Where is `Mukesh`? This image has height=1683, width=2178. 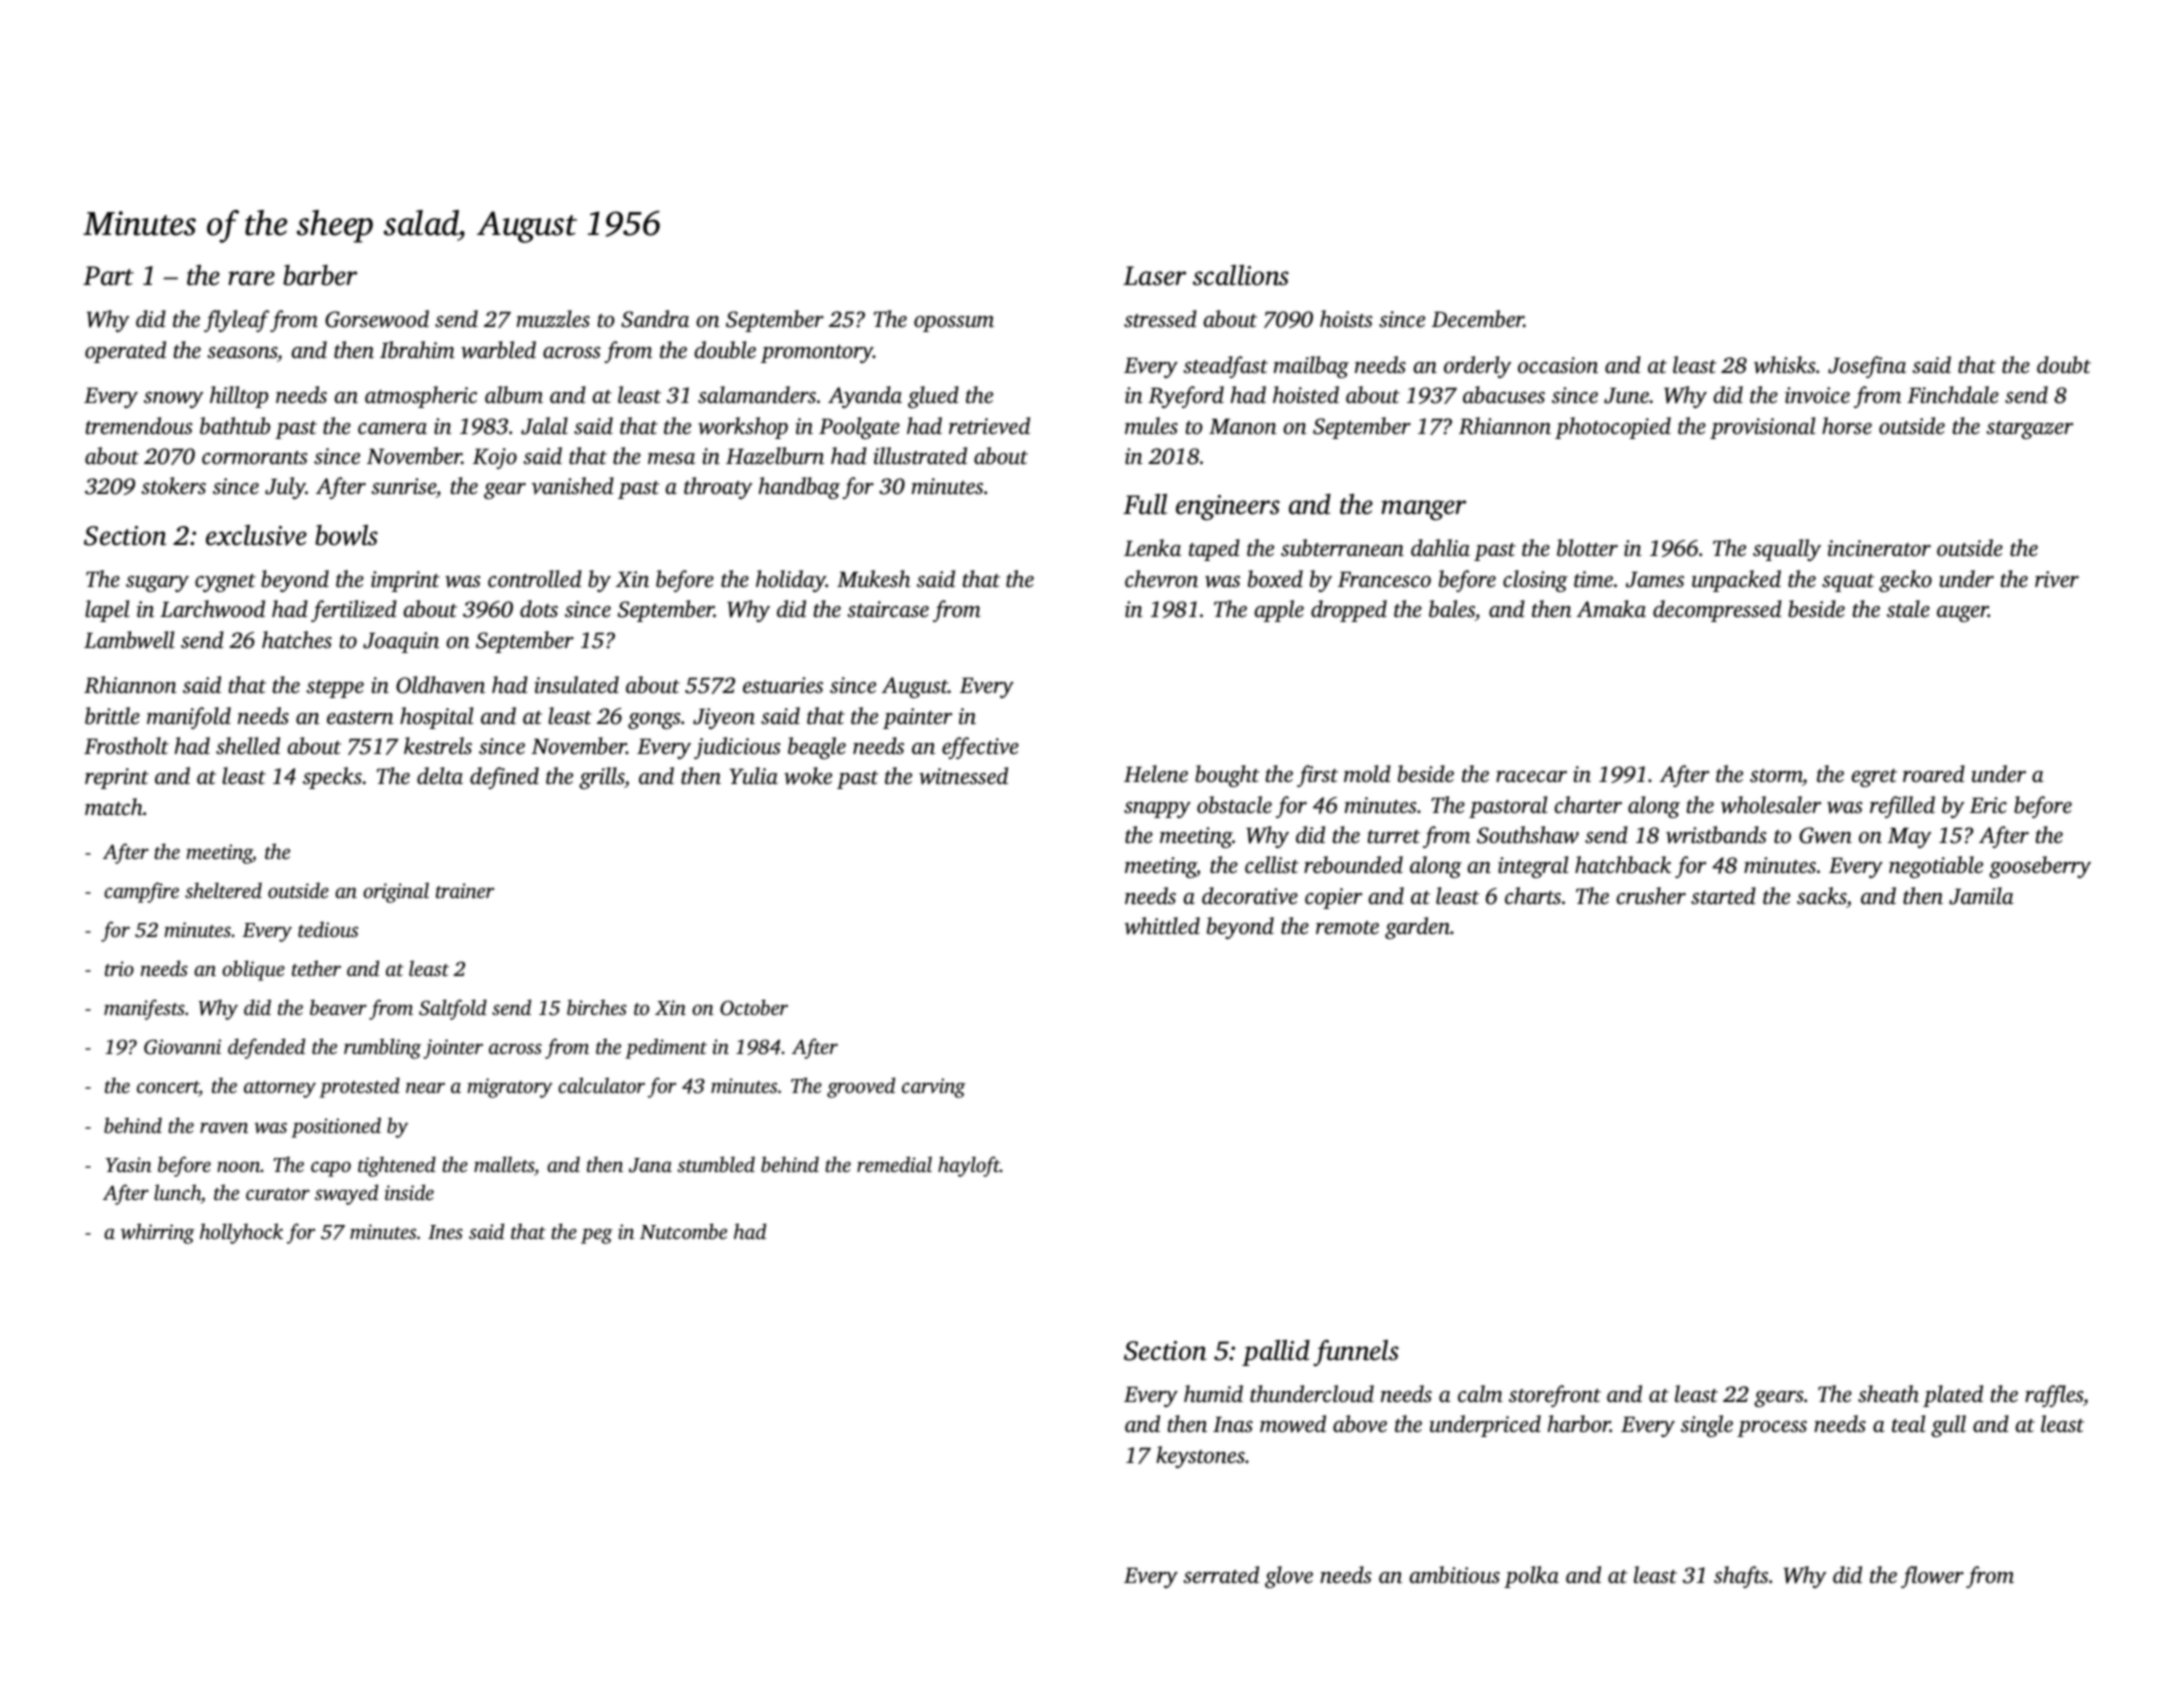 Mukesh is located at coordinates (873, 579).
